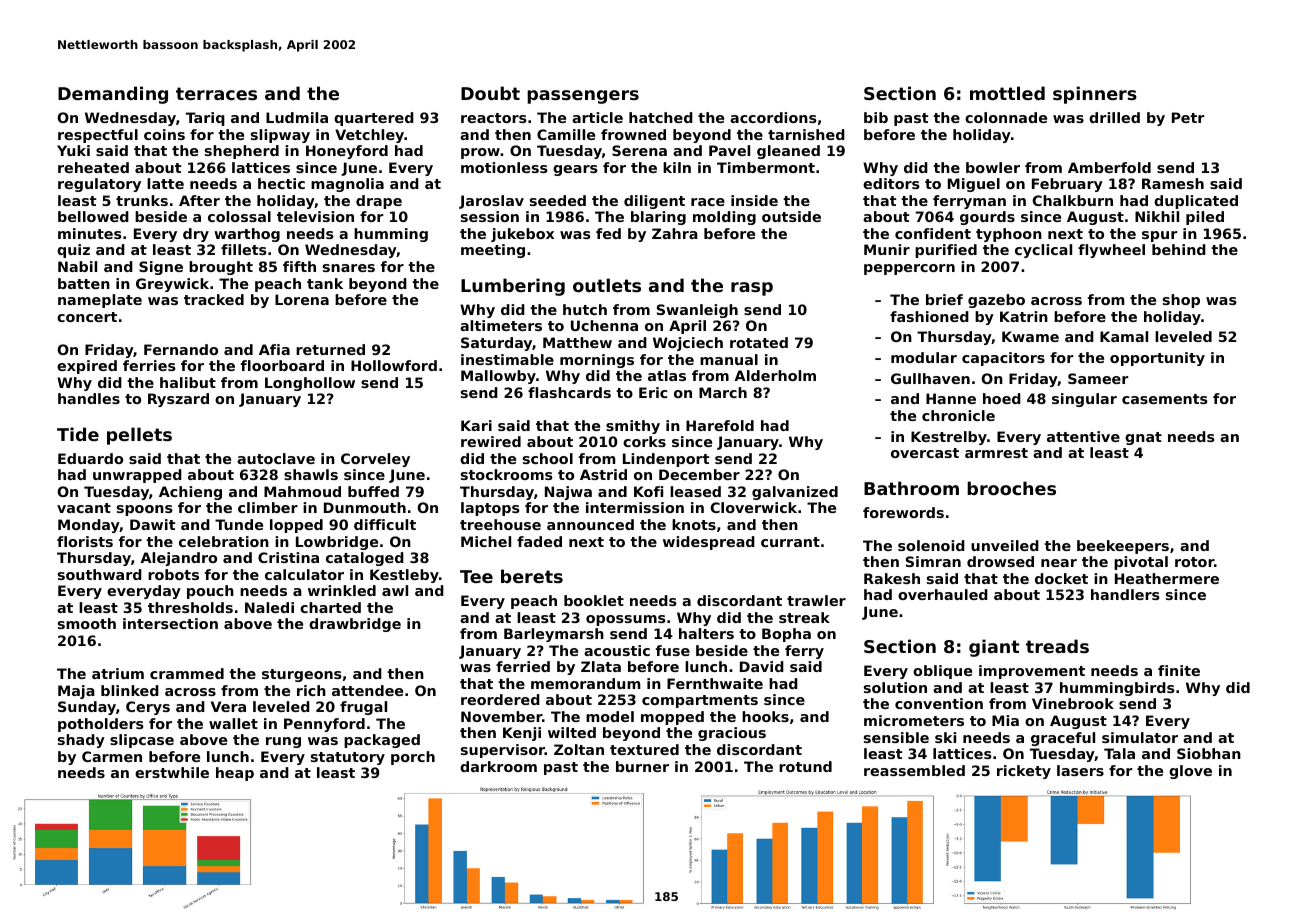  Describe the element at coordinates (282, 365) in the screenshot. I see `floorboard` at that location.
